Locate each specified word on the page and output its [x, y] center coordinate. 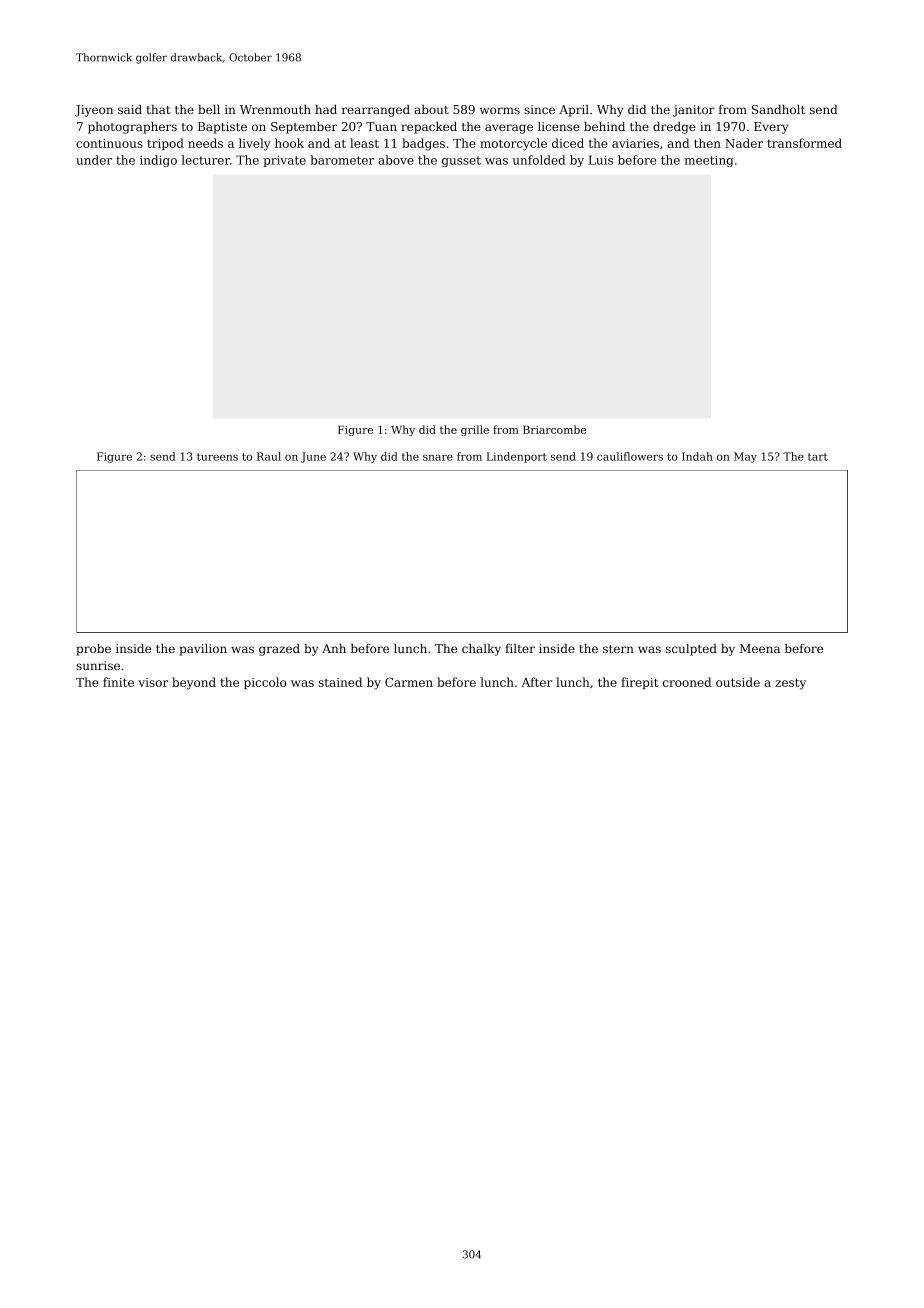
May [745, 457]
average [509, 129]
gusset [461, 161]
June [313, 457]
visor [153, 682]
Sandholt [778, 109]
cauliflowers [630, 456]
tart [818, 457]
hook [289, 143]
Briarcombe [554, 429]
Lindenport [517, 457]
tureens [217, 457]
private [284, 161]
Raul [269, 456]
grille [475, 430]
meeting [709, 161]
